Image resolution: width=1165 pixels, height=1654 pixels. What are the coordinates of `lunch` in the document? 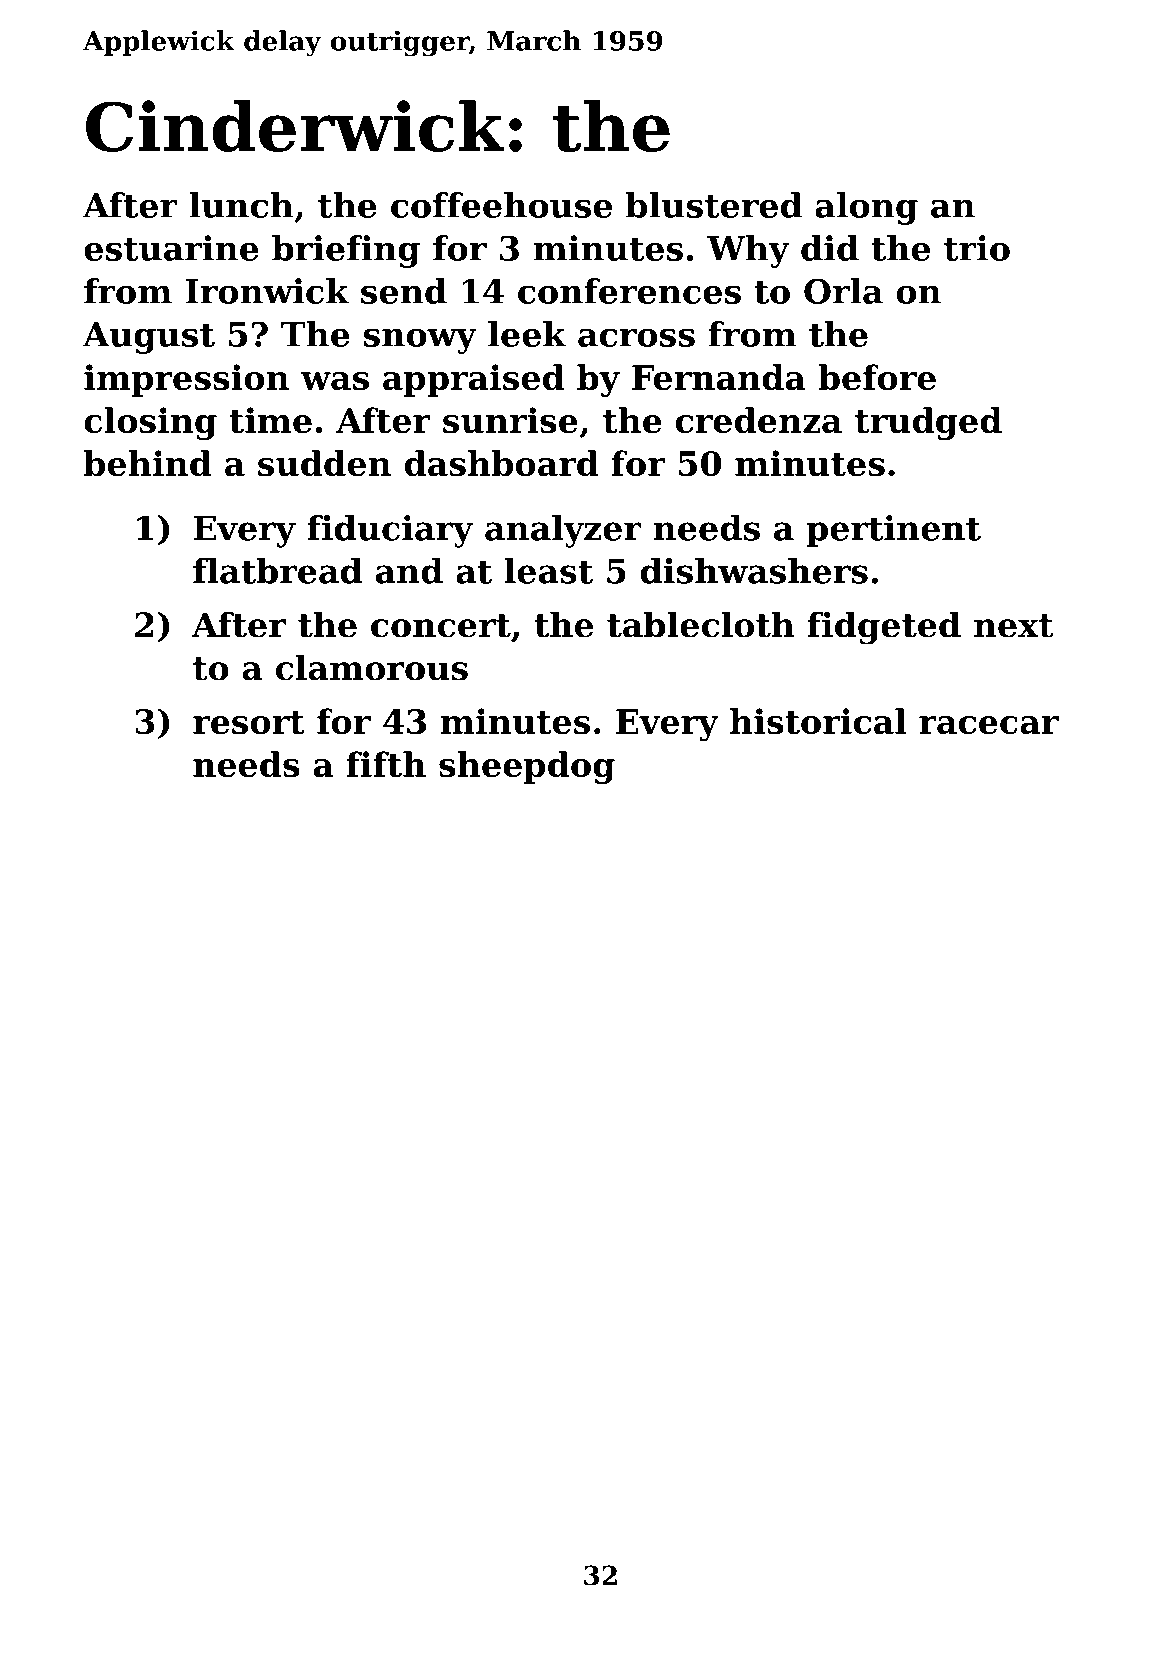 It's located at (241, 205).
